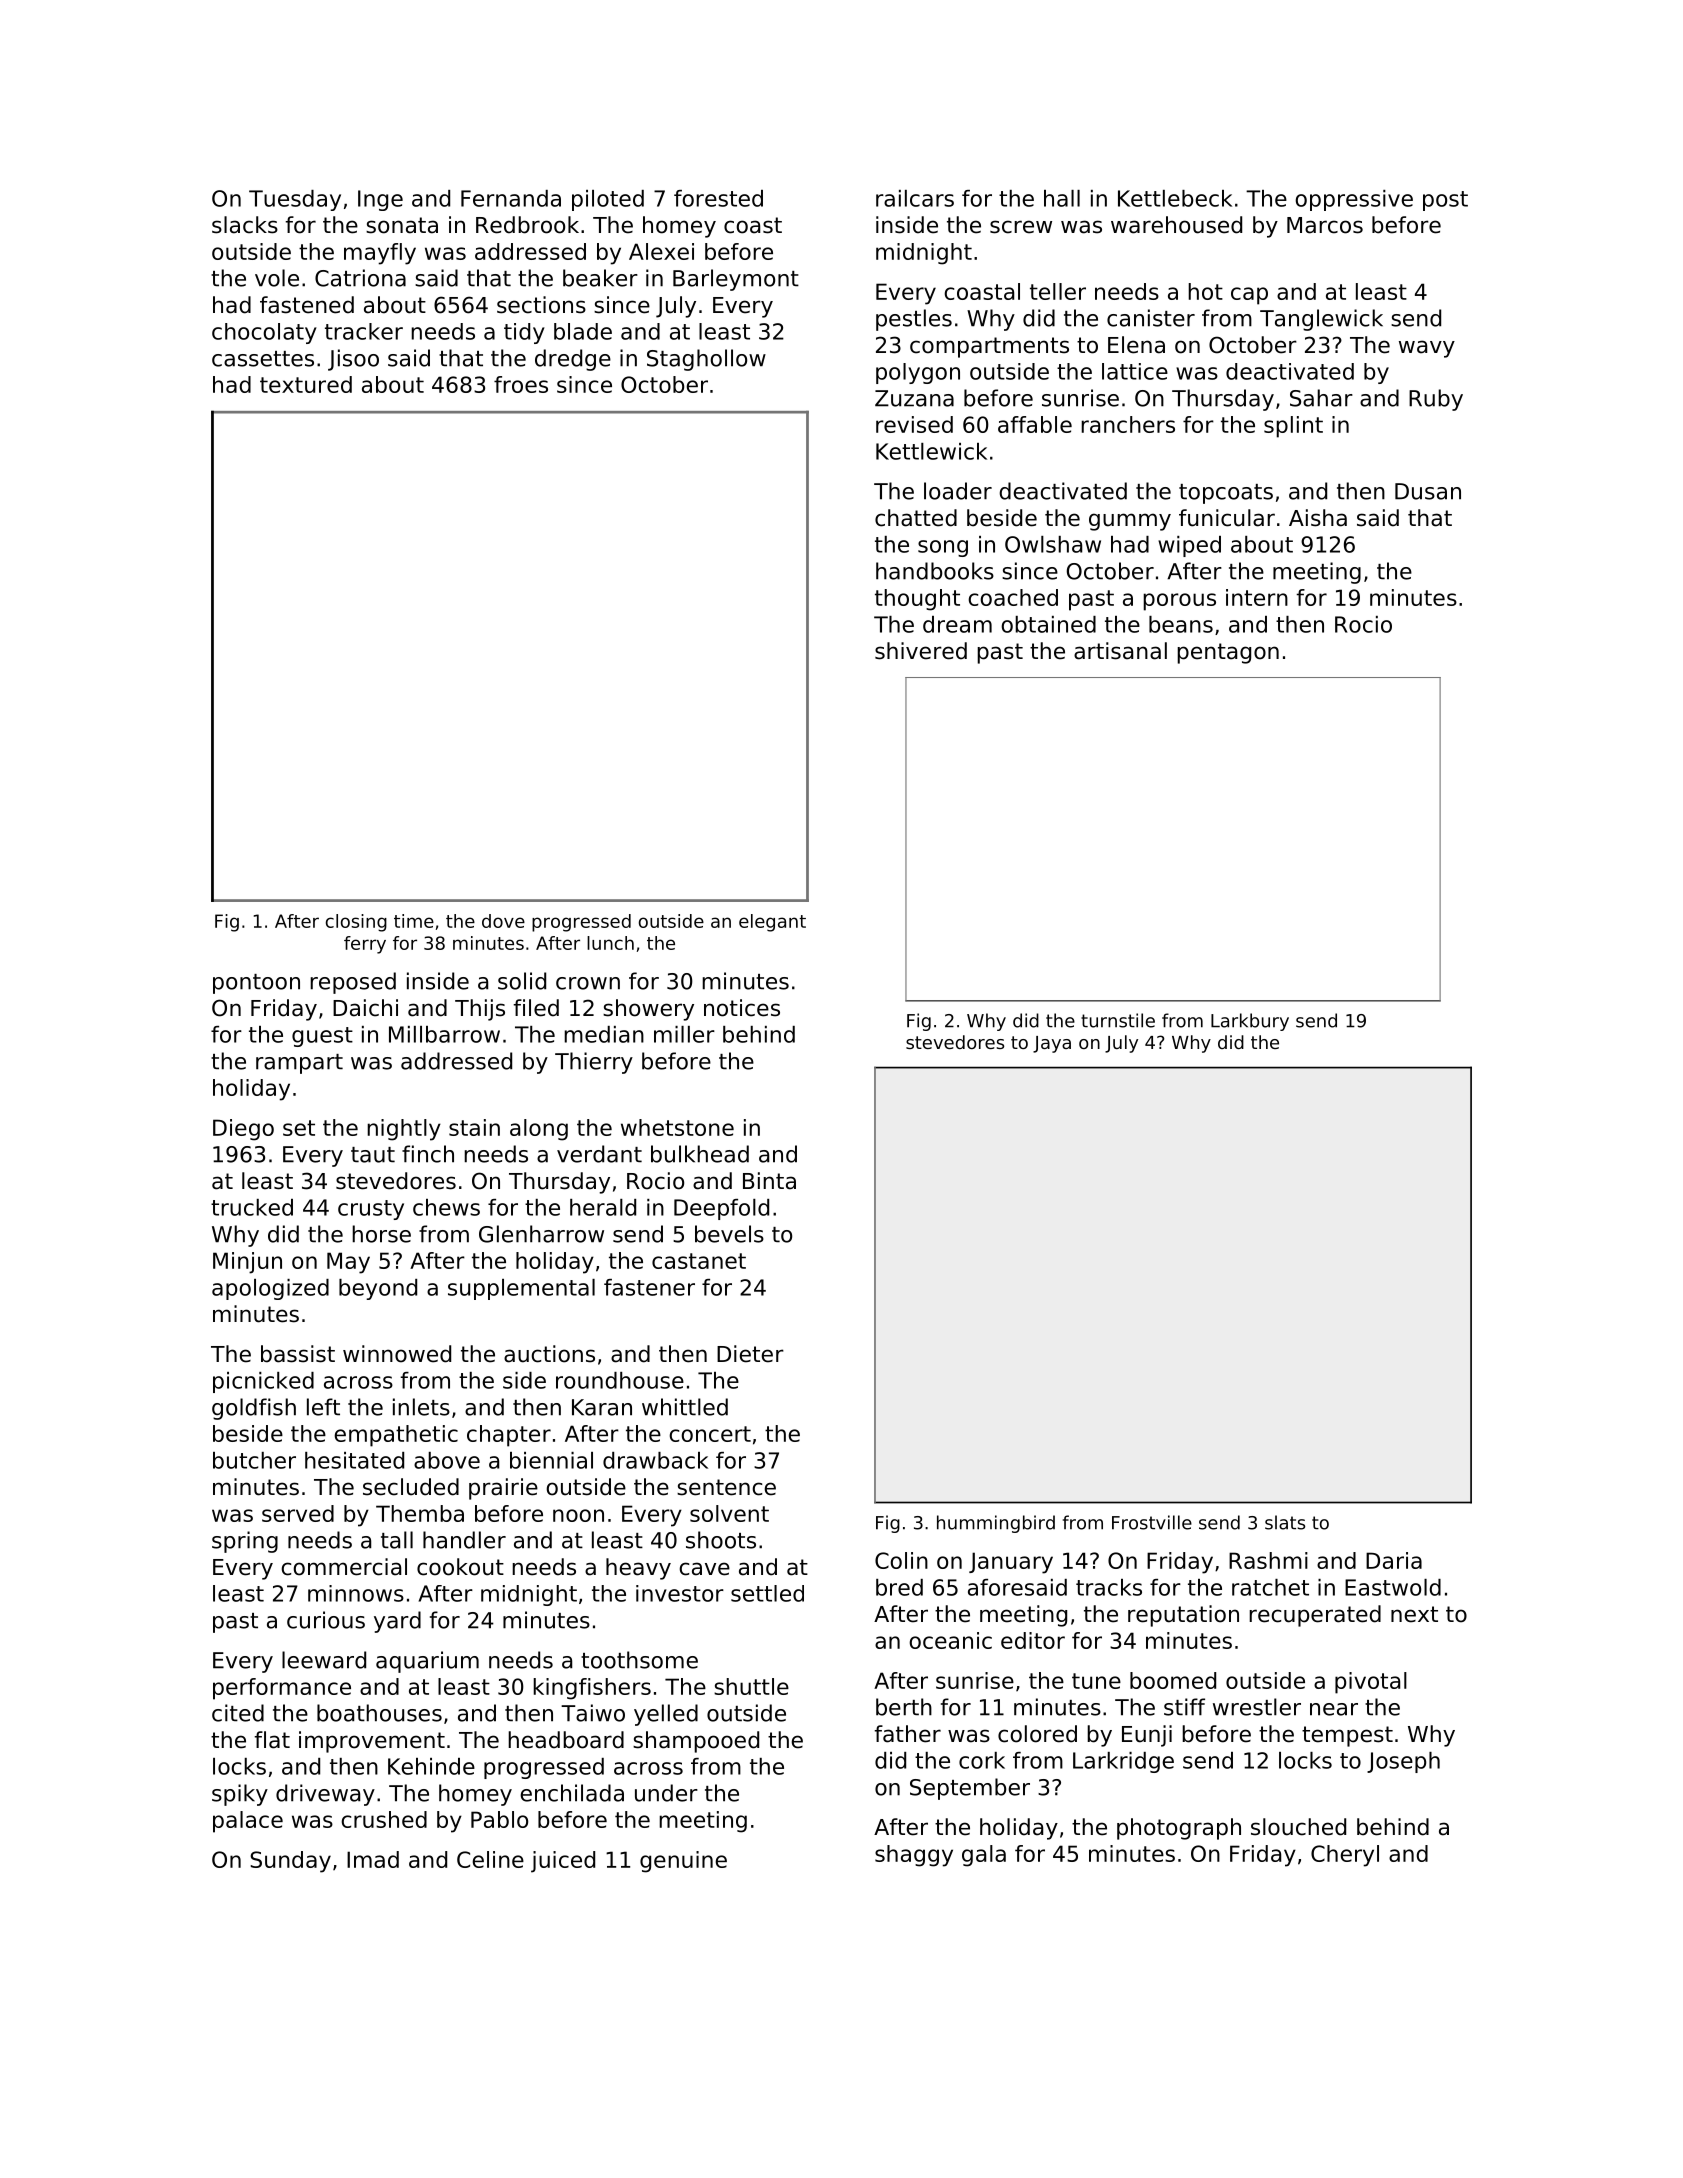 The width and height of the screenshot is (1683, 2178). What do you see at coordinates (420, 1513) in the screenshot?
I see `Themba` at bounding box center [420, 1513].
